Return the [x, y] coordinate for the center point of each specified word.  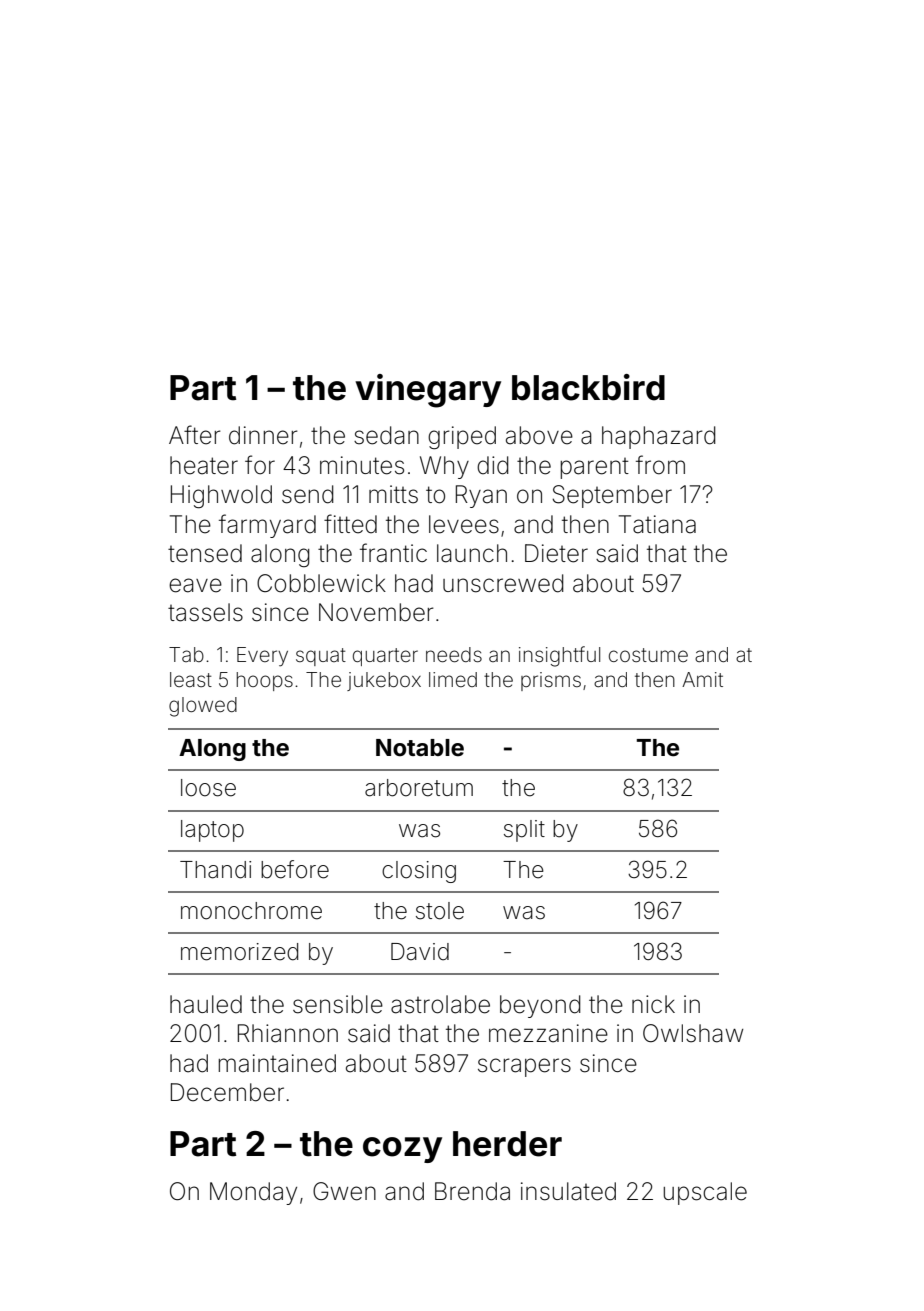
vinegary [428, 391]
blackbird [588, 387]
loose [208, 788]
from [660, 465]
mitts [393, 494]
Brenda [472, 1191]
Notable [420, 748]
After [195, 435]
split [524, 831]
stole [440, 911]
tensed [205, 553]
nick [653, 1004]
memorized [239, 952]
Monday [253, 1193]
